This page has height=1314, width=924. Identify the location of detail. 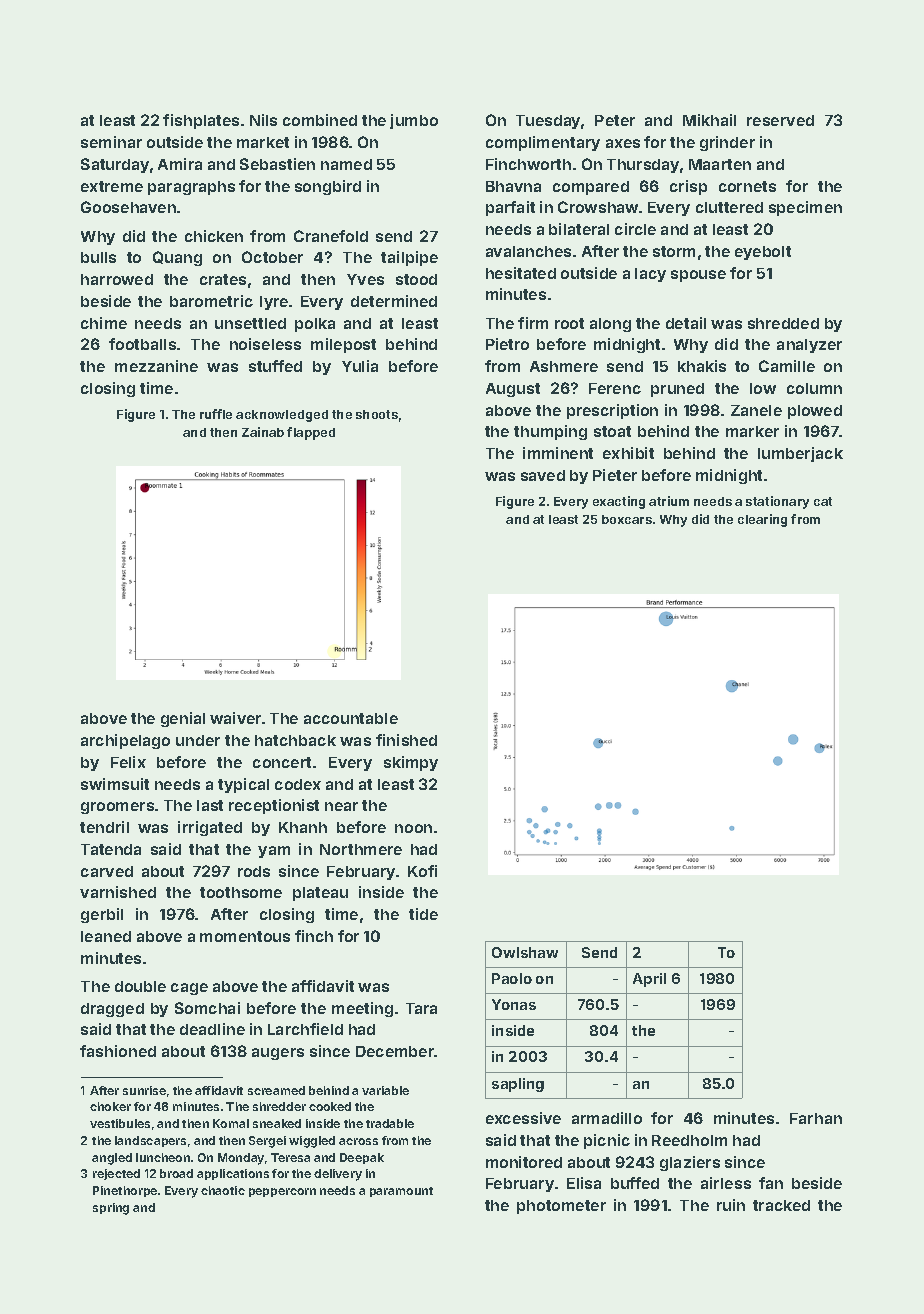
(686, 323).
